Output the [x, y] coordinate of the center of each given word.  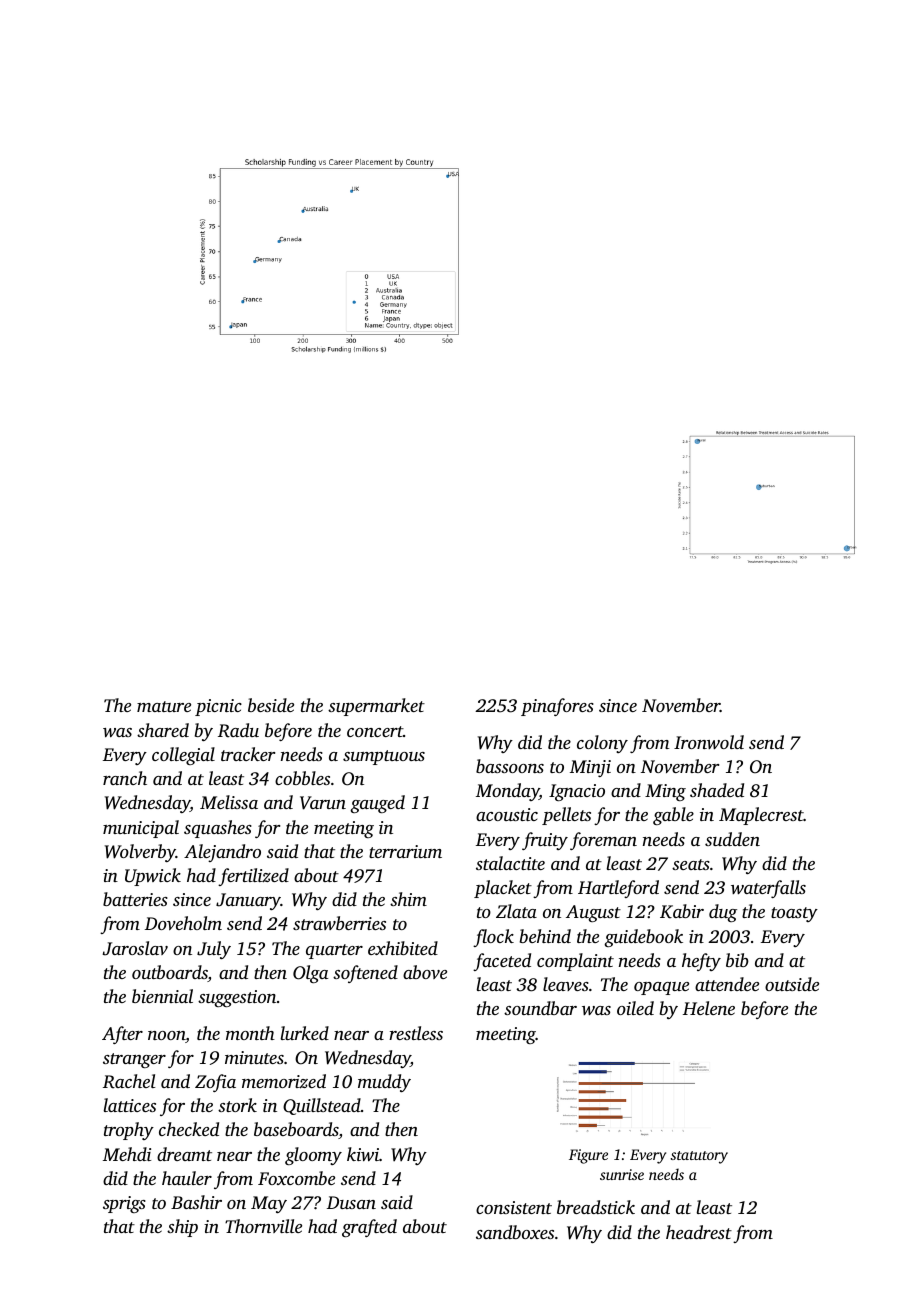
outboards [170, 973]
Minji [590, 768]
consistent [514, 1207]
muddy [384, 1083]
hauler [187, 1178]
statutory [699, 1157]
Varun [323, 803]
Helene [709, 1008]
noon [167, 1037]
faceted [502, 962]
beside [271, 705]
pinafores [557, 707]
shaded [717, 790]
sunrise [622, 1174]
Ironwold [709, 742]
